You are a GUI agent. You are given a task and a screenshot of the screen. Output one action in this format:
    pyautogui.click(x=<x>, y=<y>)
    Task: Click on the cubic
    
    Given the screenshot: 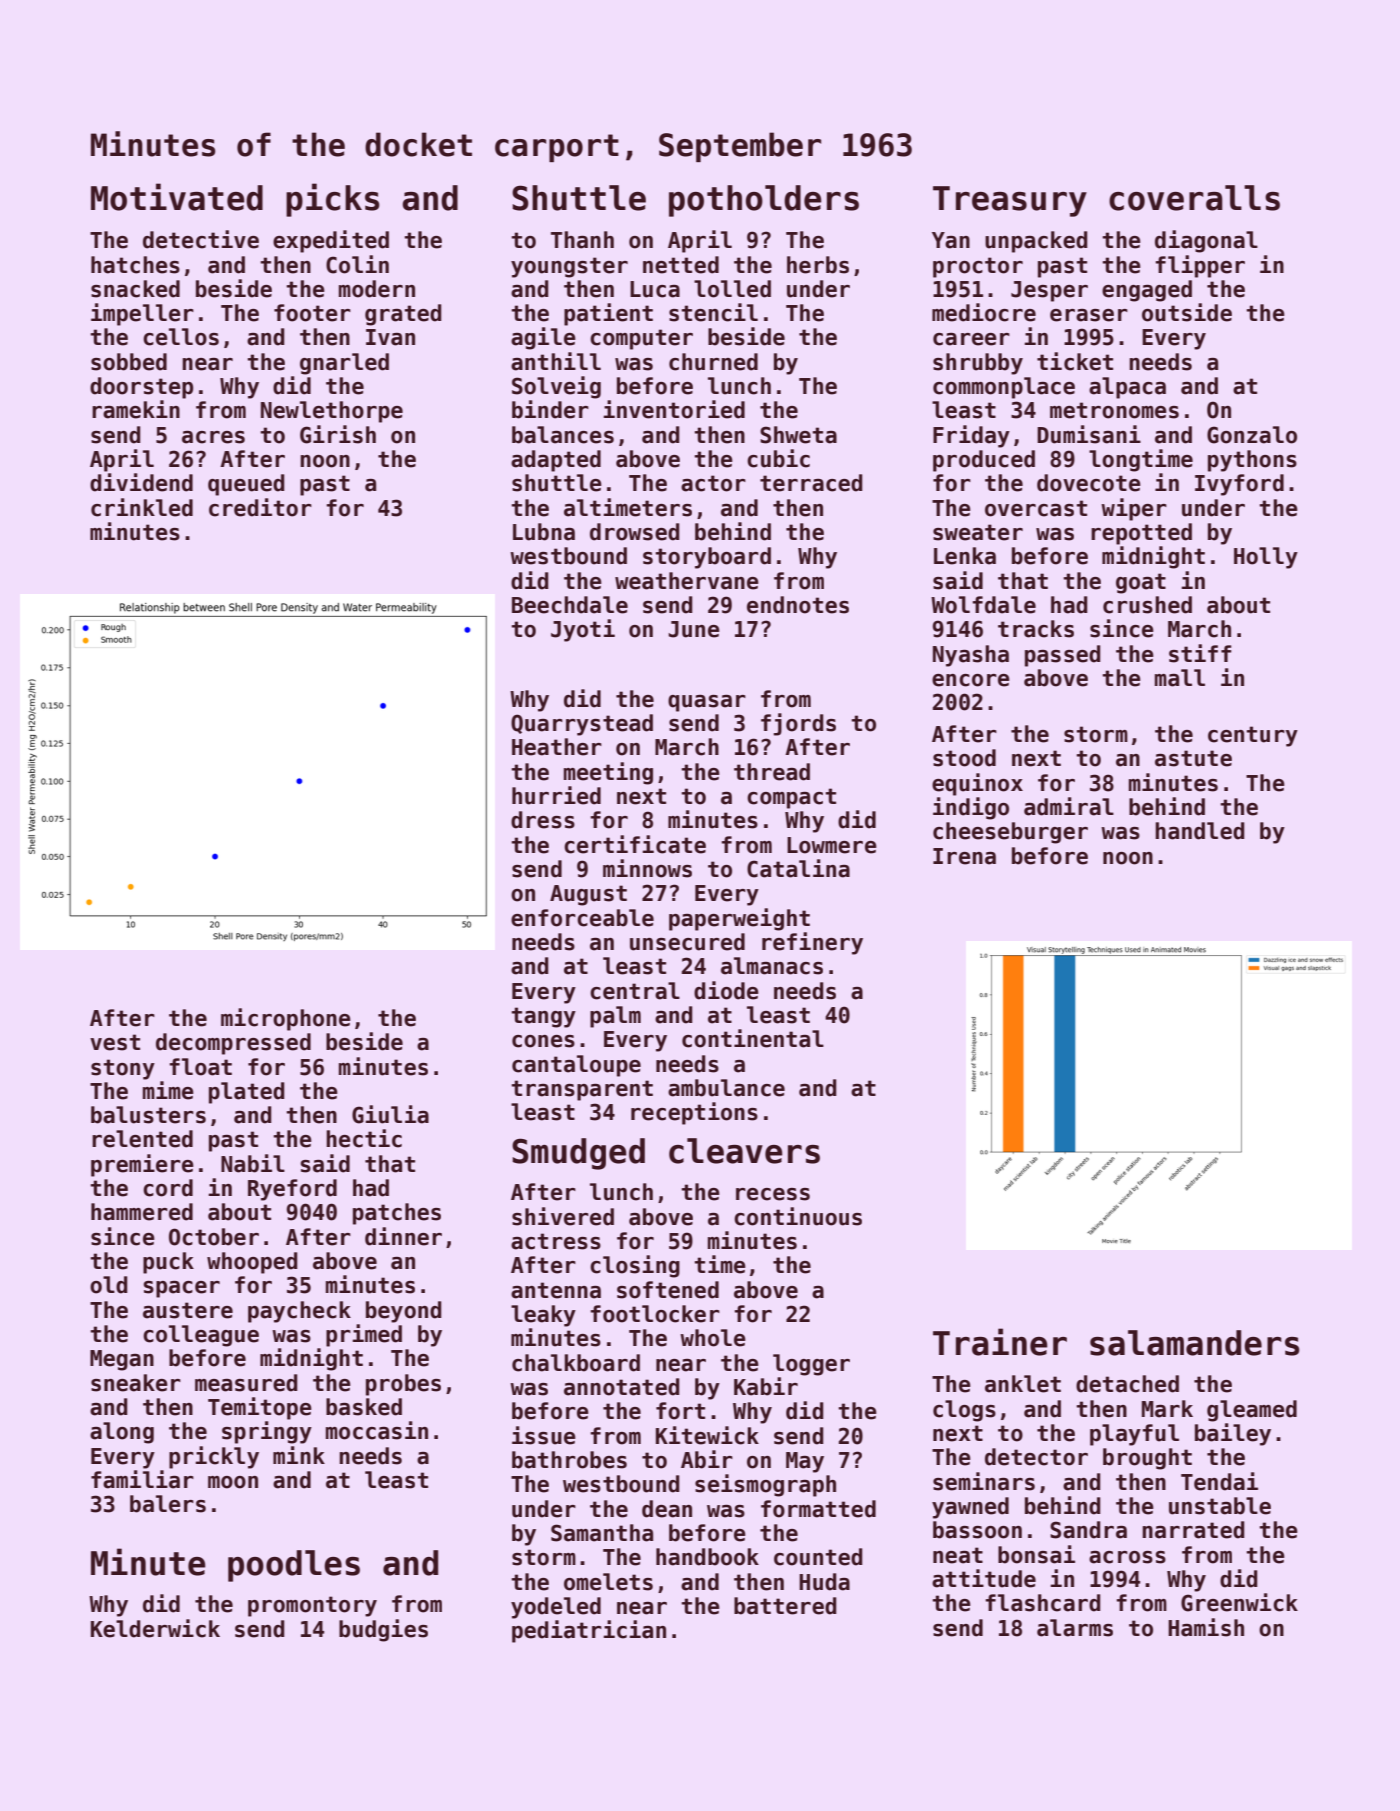 What is the action you would take?
    pyautogui.click(x=778, y=458)
